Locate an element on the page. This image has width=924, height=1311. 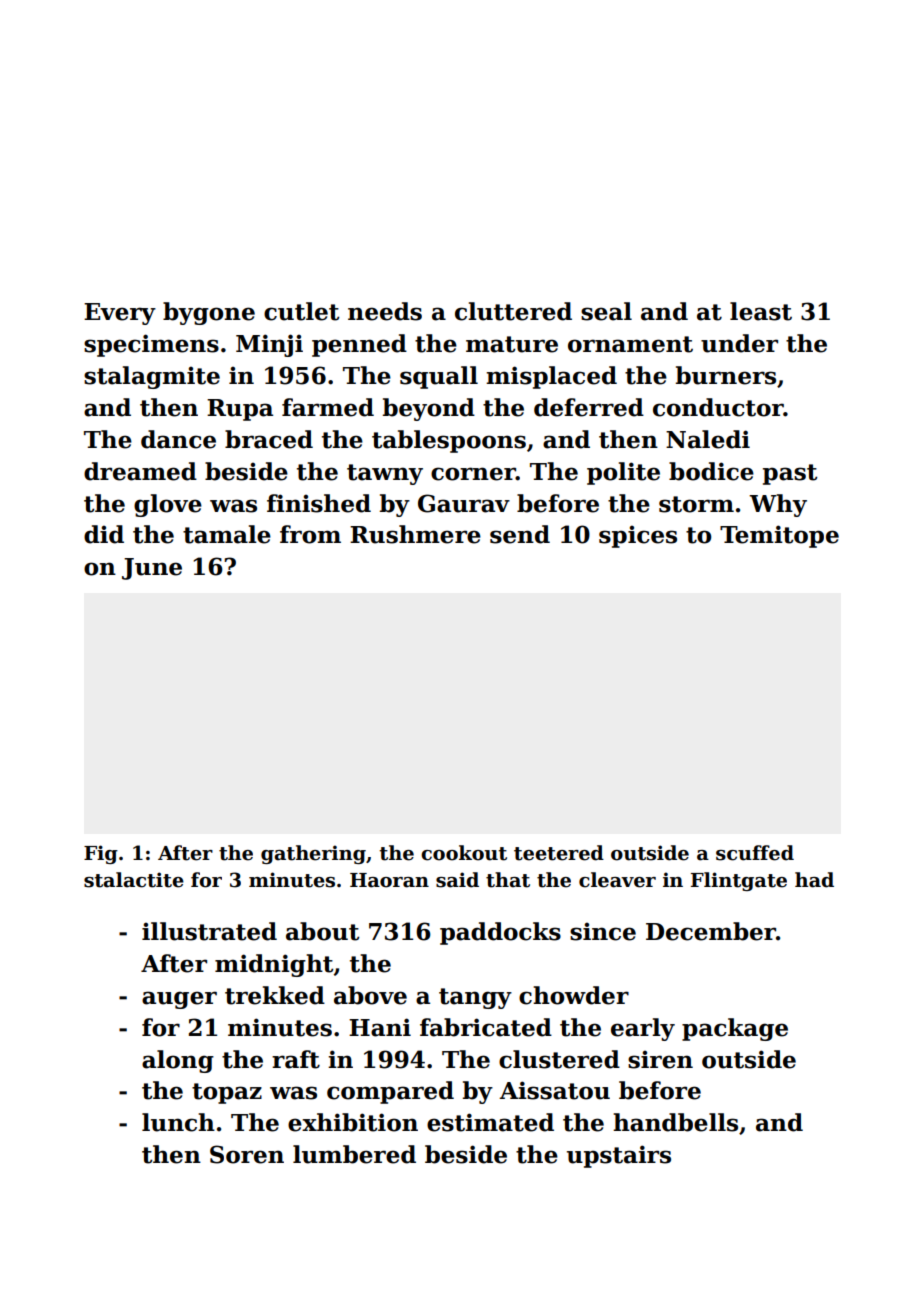
had is located at coordinates (814, 880).
